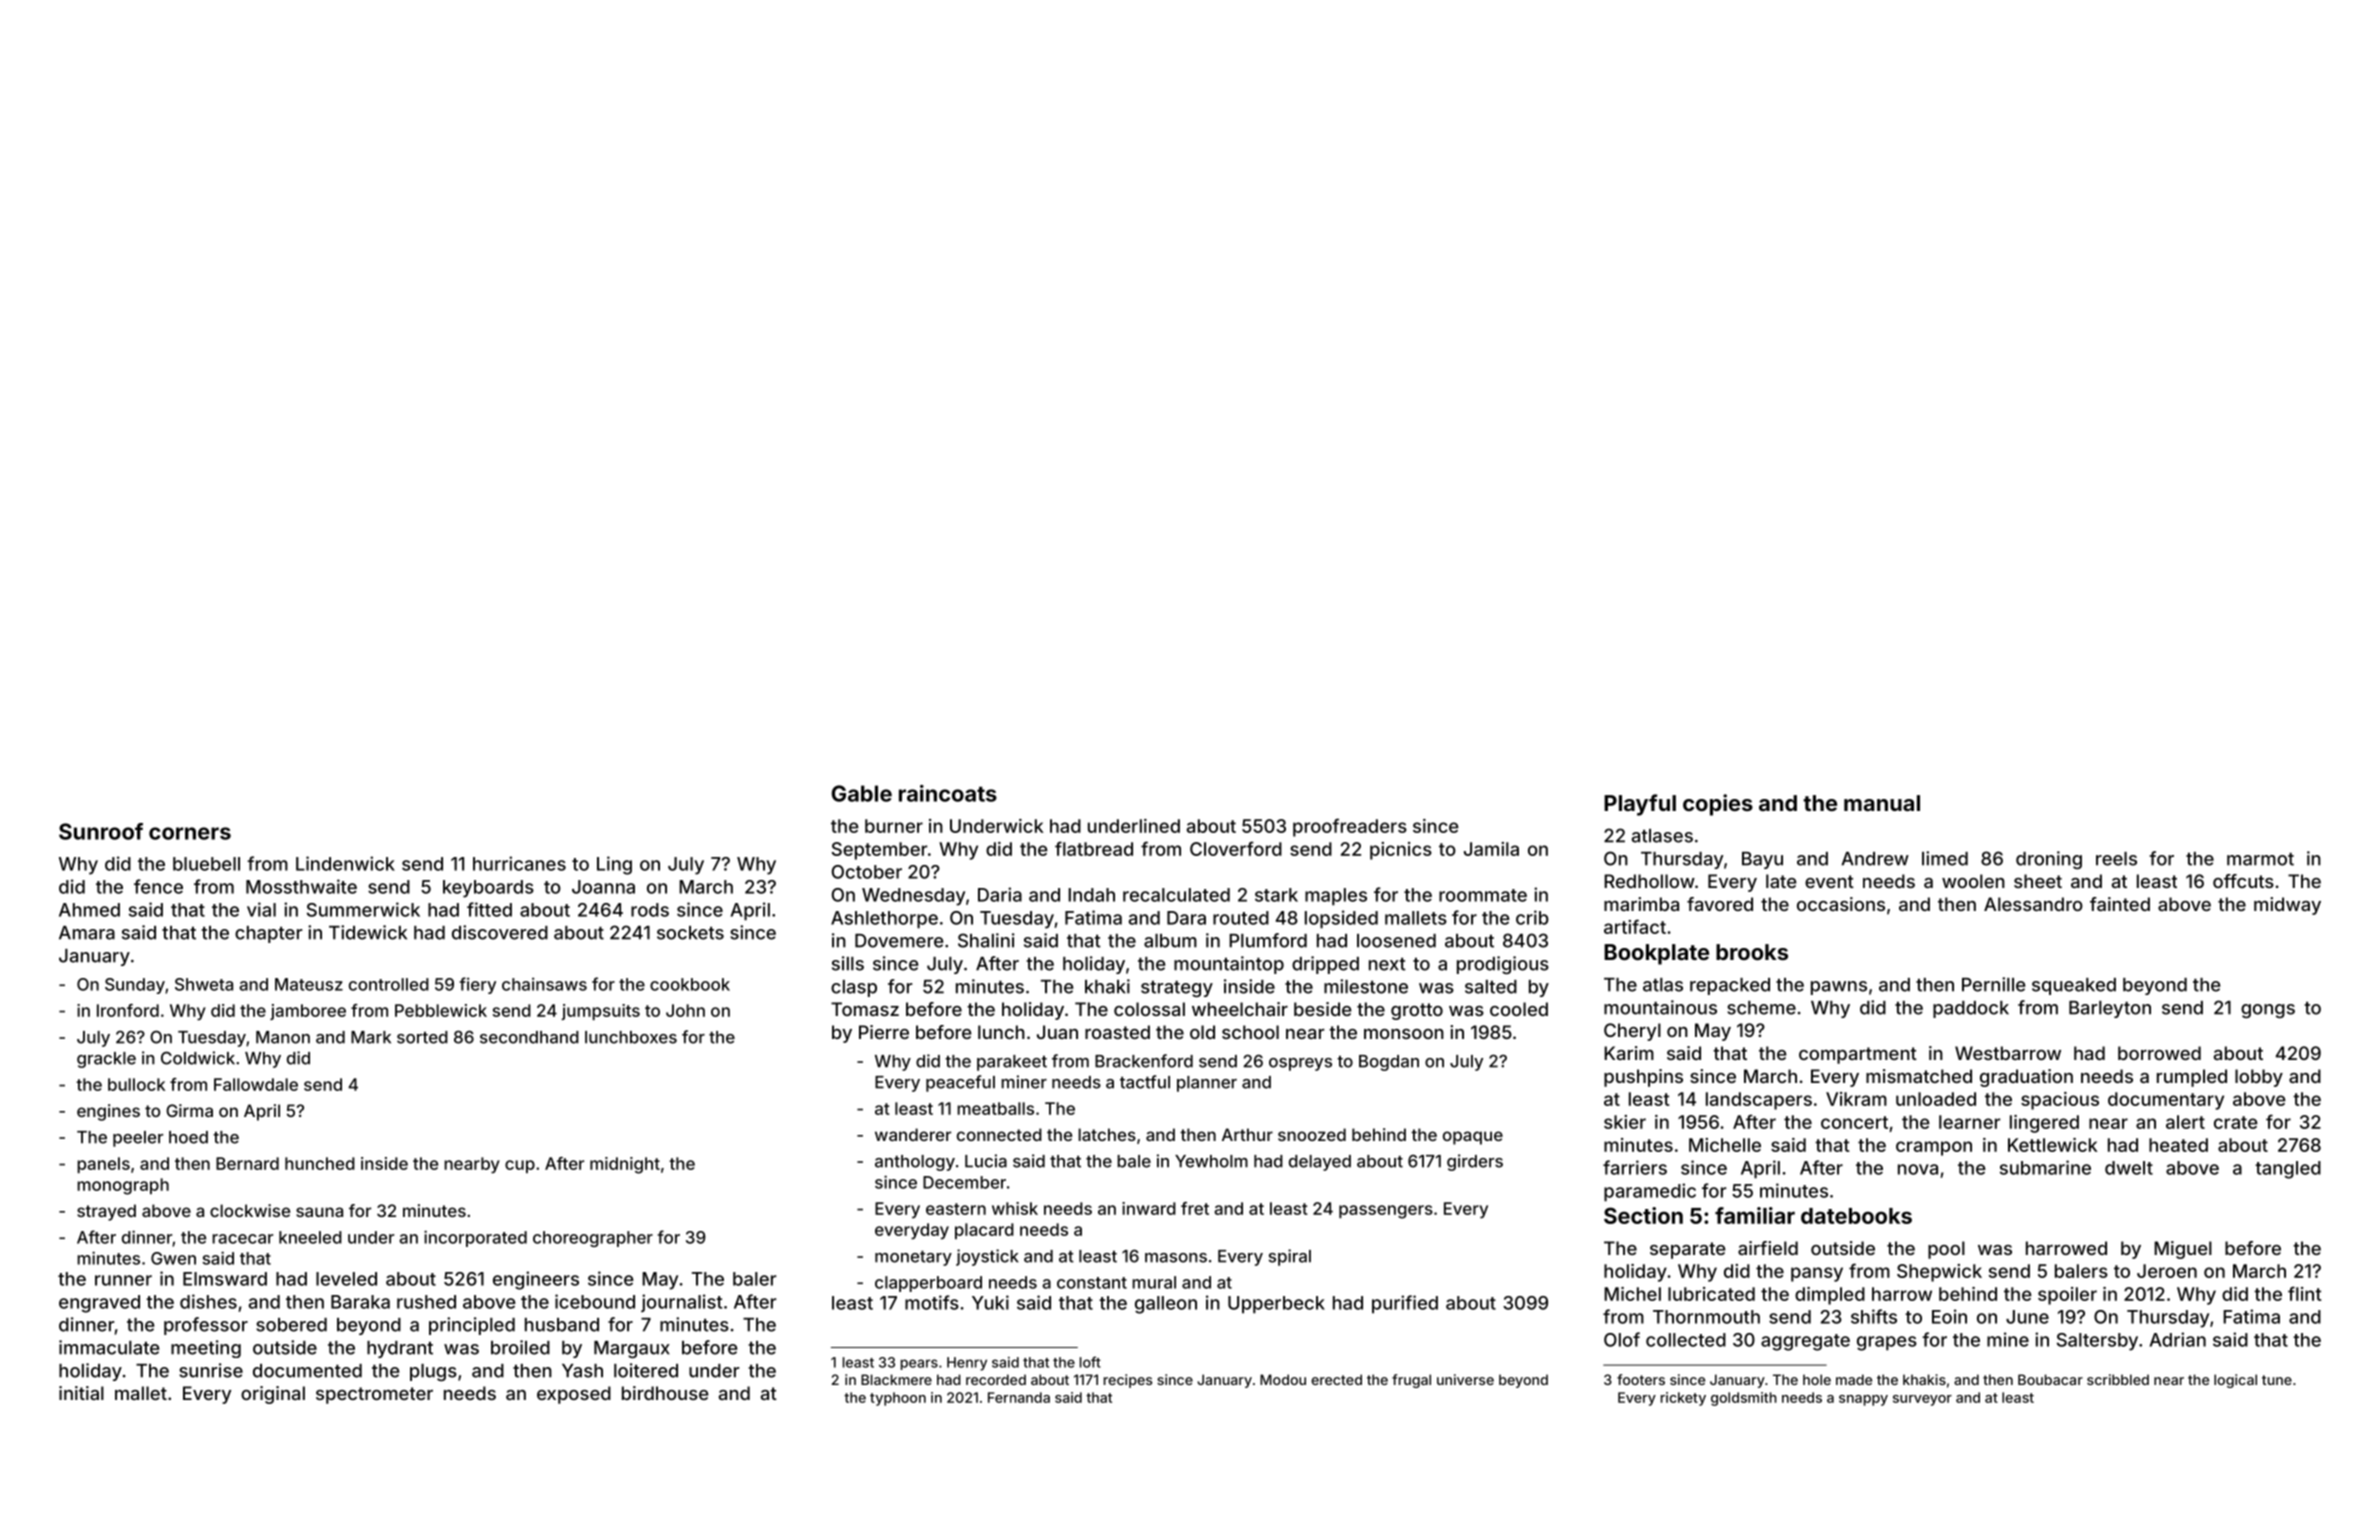  I want to click on bluebell, so click(206, 864).
